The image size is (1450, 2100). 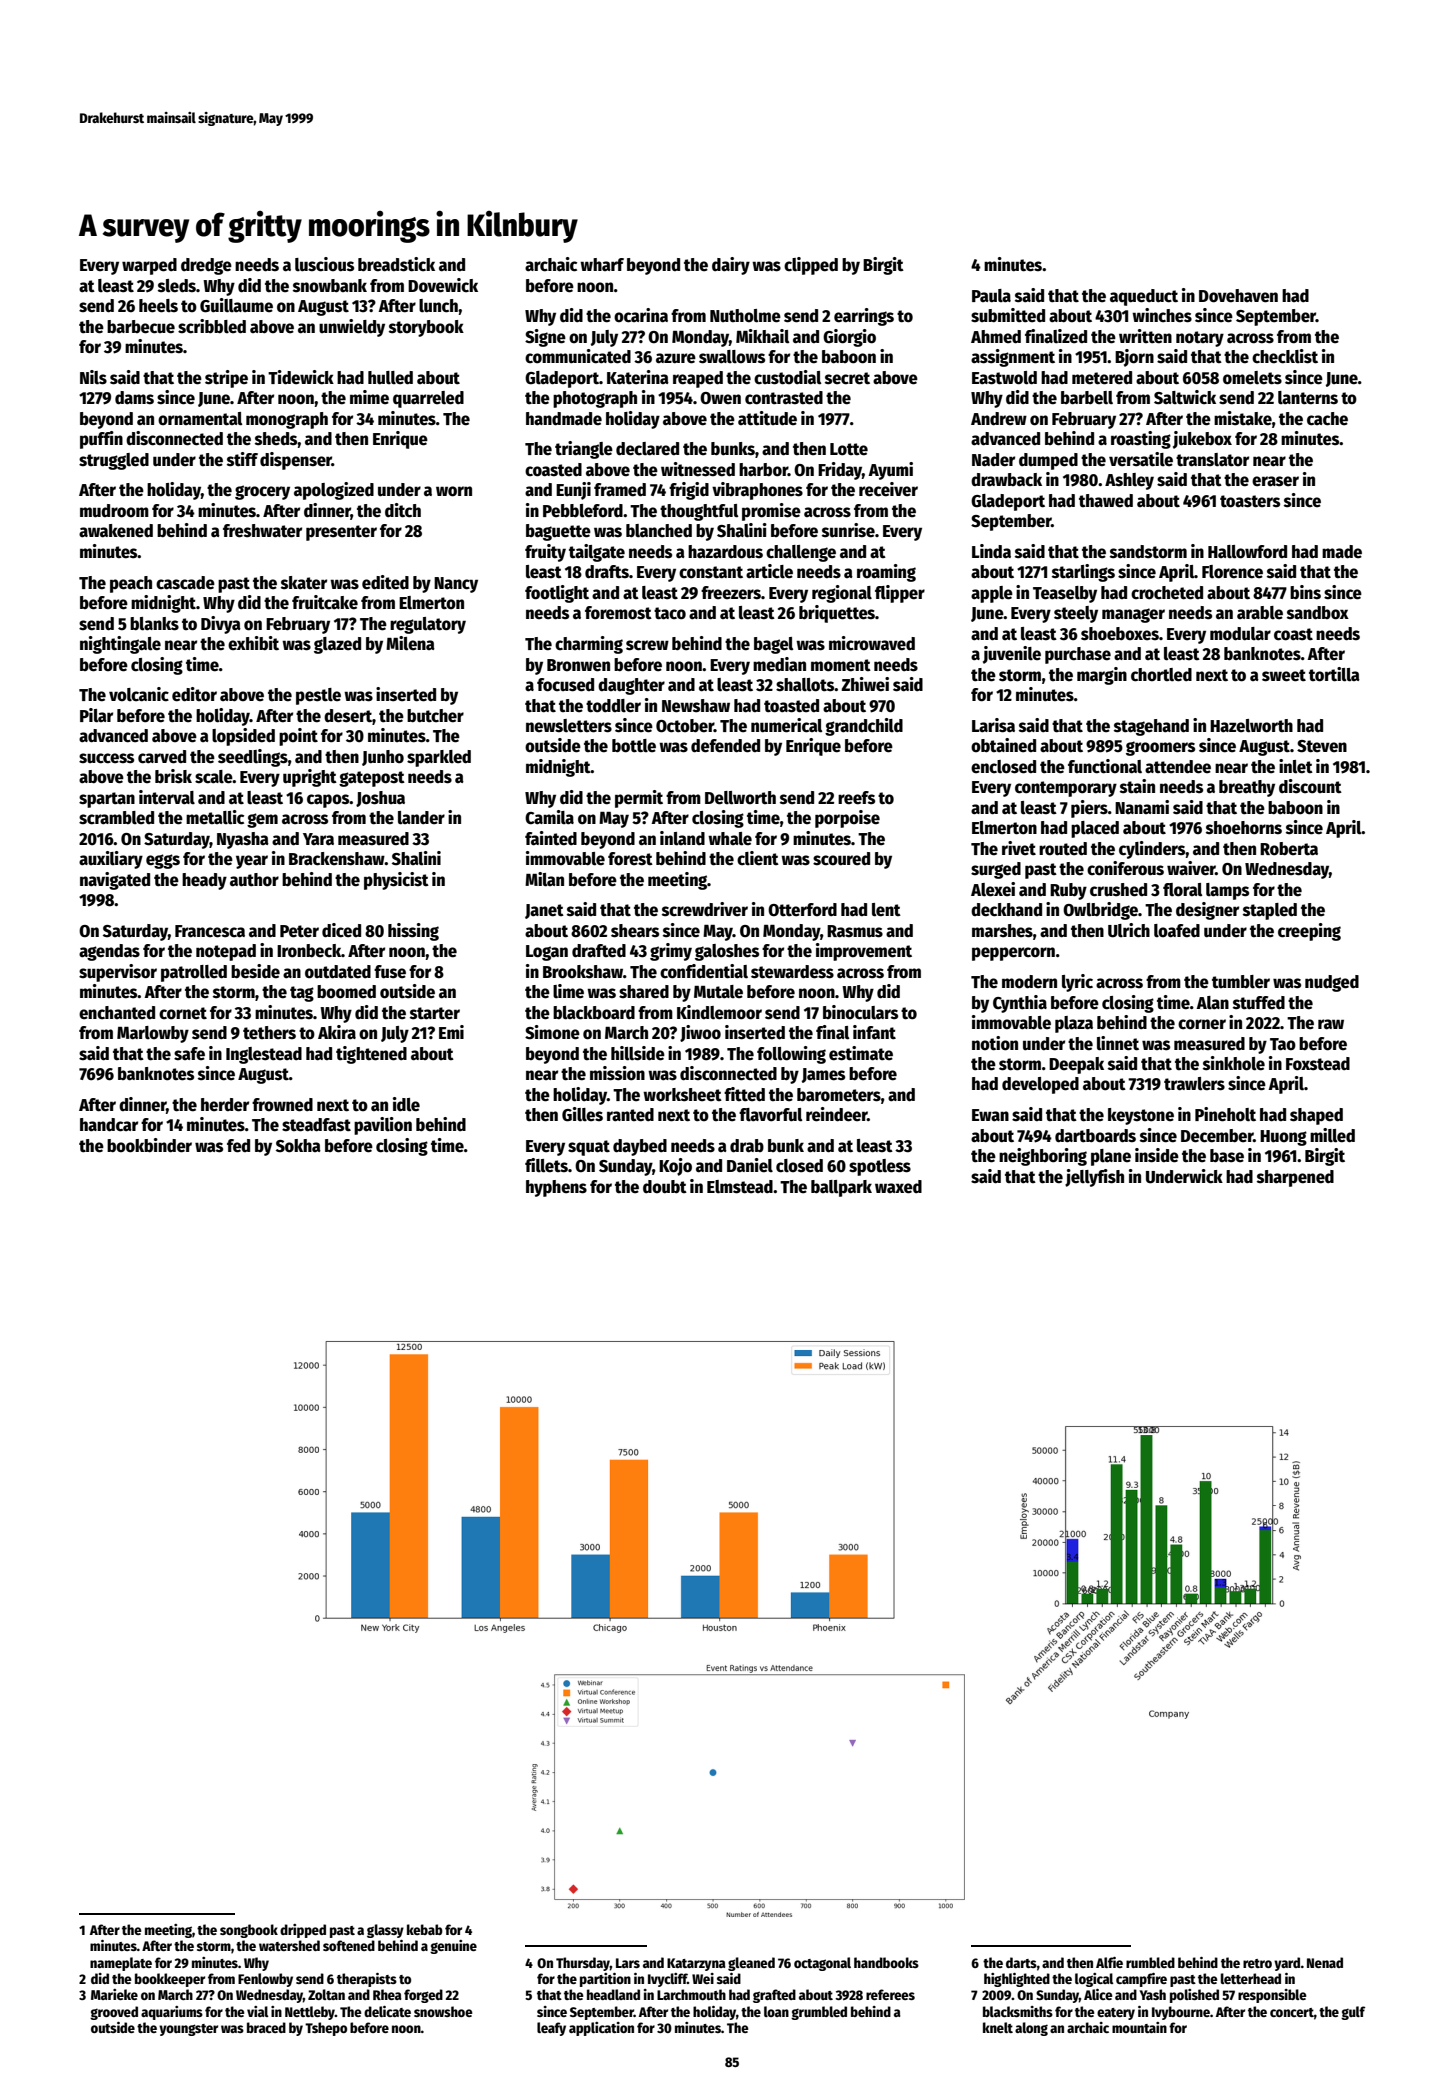 I want to click on breathy, so click(x=1247, y=788).
